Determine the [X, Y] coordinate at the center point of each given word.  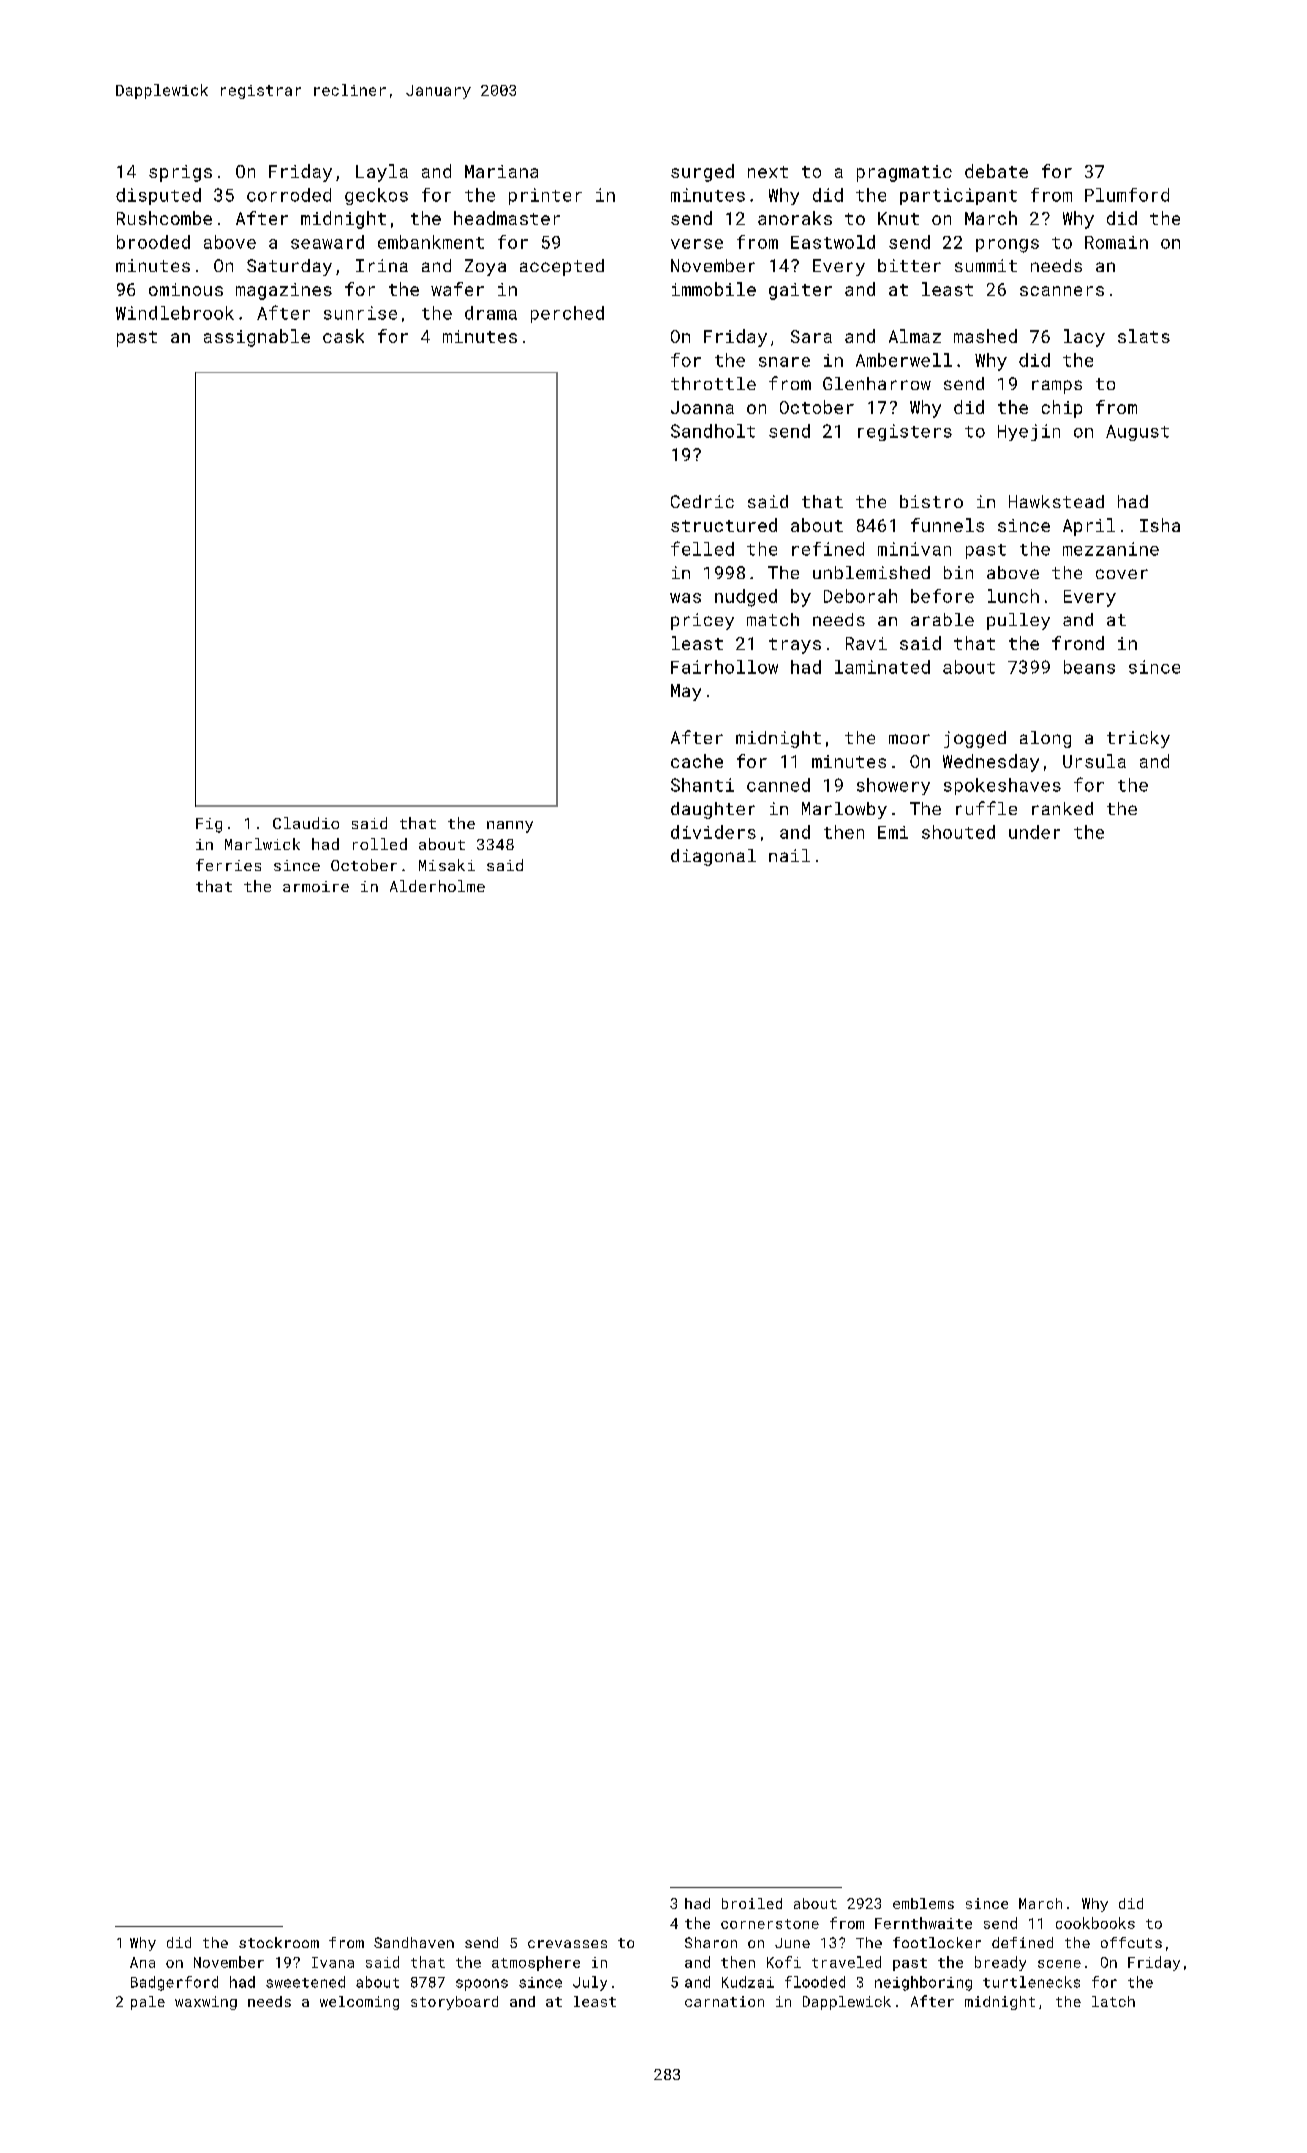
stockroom [279, 1942]
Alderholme [437, 886]
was [685, 598]
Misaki [447, 865]
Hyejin [1029, 432]
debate [996, 171]
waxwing [206, 2003]
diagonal [713, 857]
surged [702, 173]
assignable [257, 338]
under [1034, 832]
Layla [382, 173]
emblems [923, 1903]
